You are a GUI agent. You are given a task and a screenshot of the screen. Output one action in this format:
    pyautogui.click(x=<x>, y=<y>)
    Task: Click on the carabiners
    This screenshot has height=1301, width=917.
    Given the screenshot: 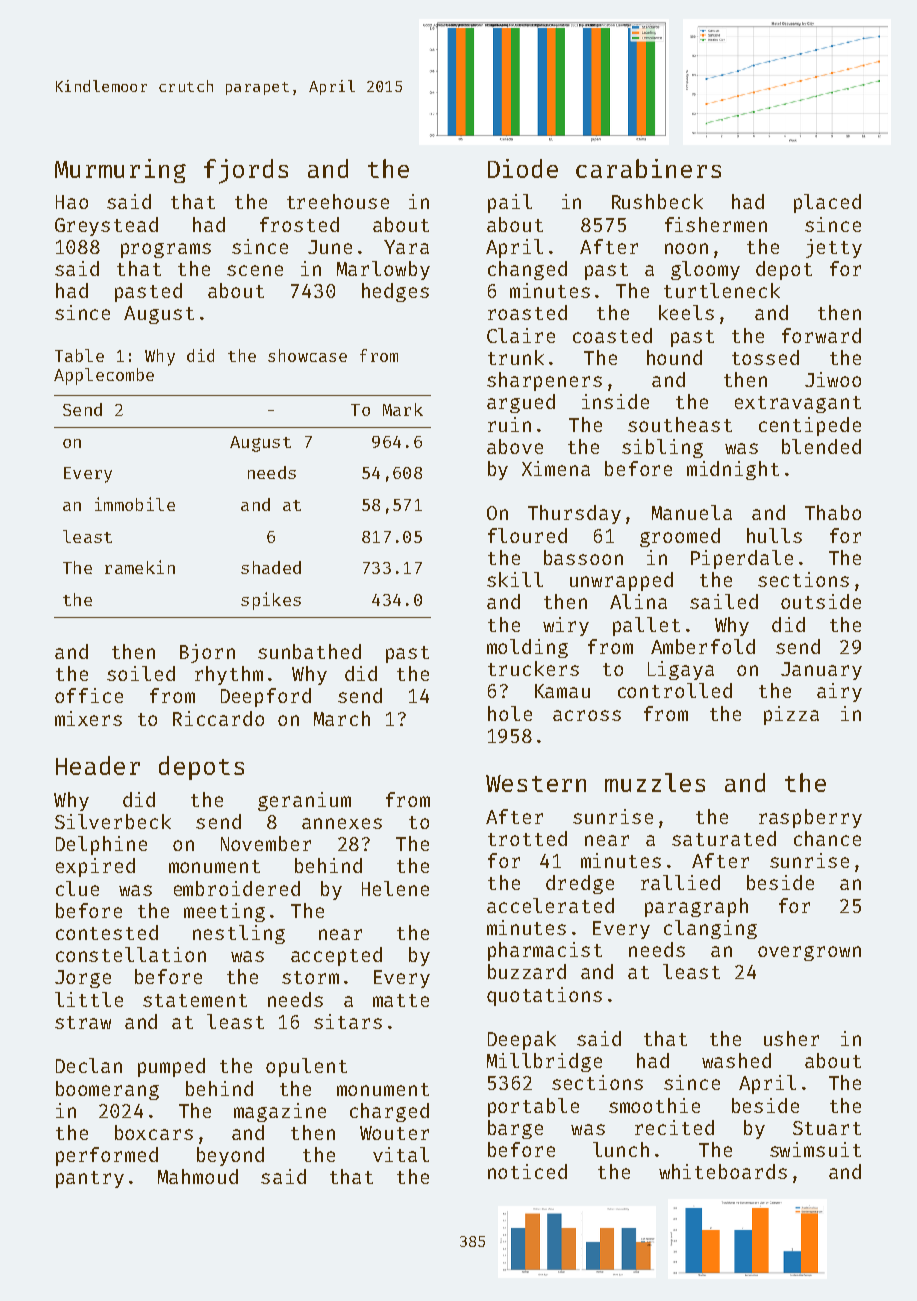 What is the action you would take?
    pyautogui.click(x=648, y=168)
